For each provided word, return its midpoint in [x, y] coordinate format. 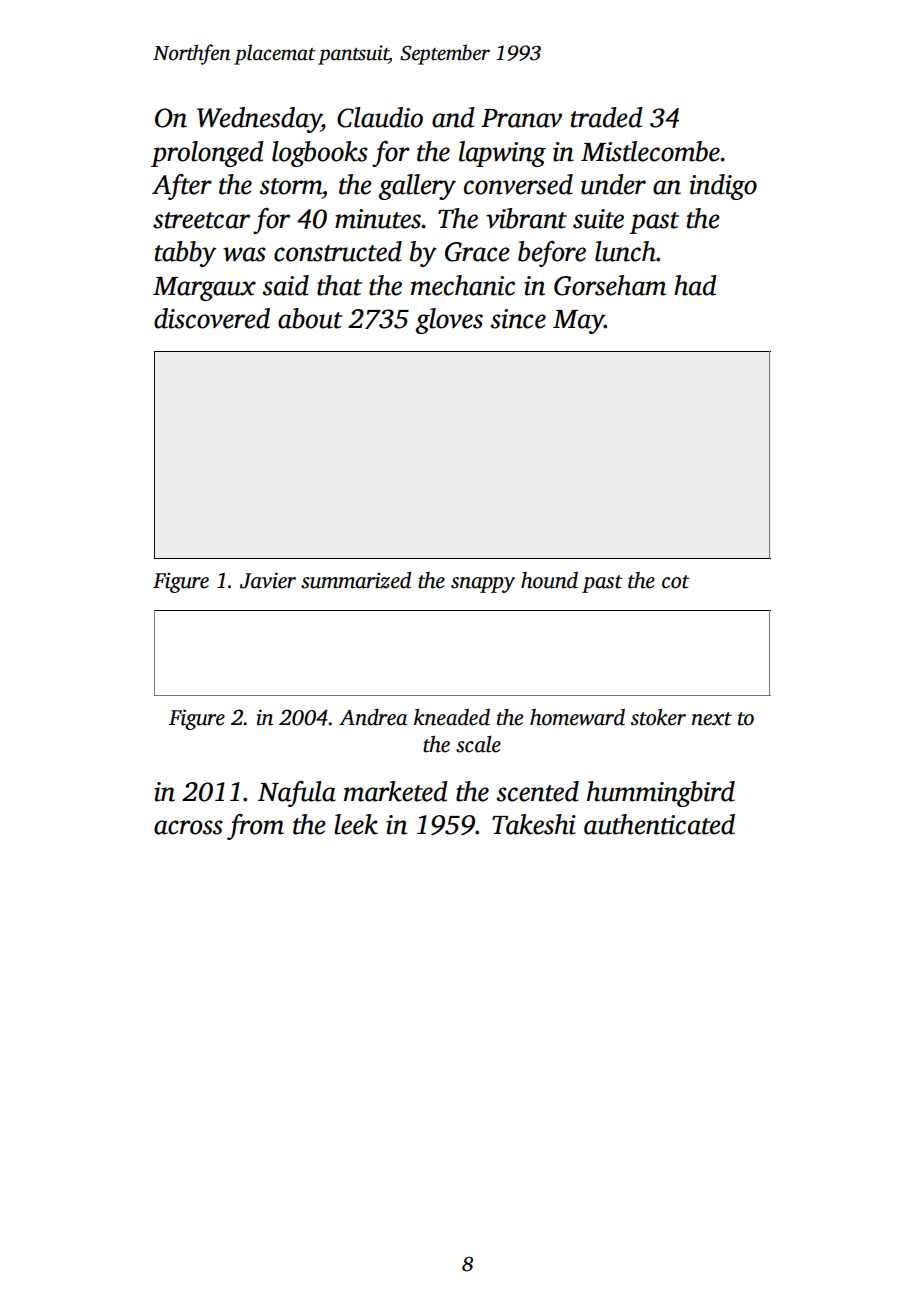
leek [356, 824]
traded [607, 117]
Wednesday [259, 120]
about [310, 318]
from [255, 827]
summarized [356, 580]
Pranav [521, 118]
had [695, 285]
